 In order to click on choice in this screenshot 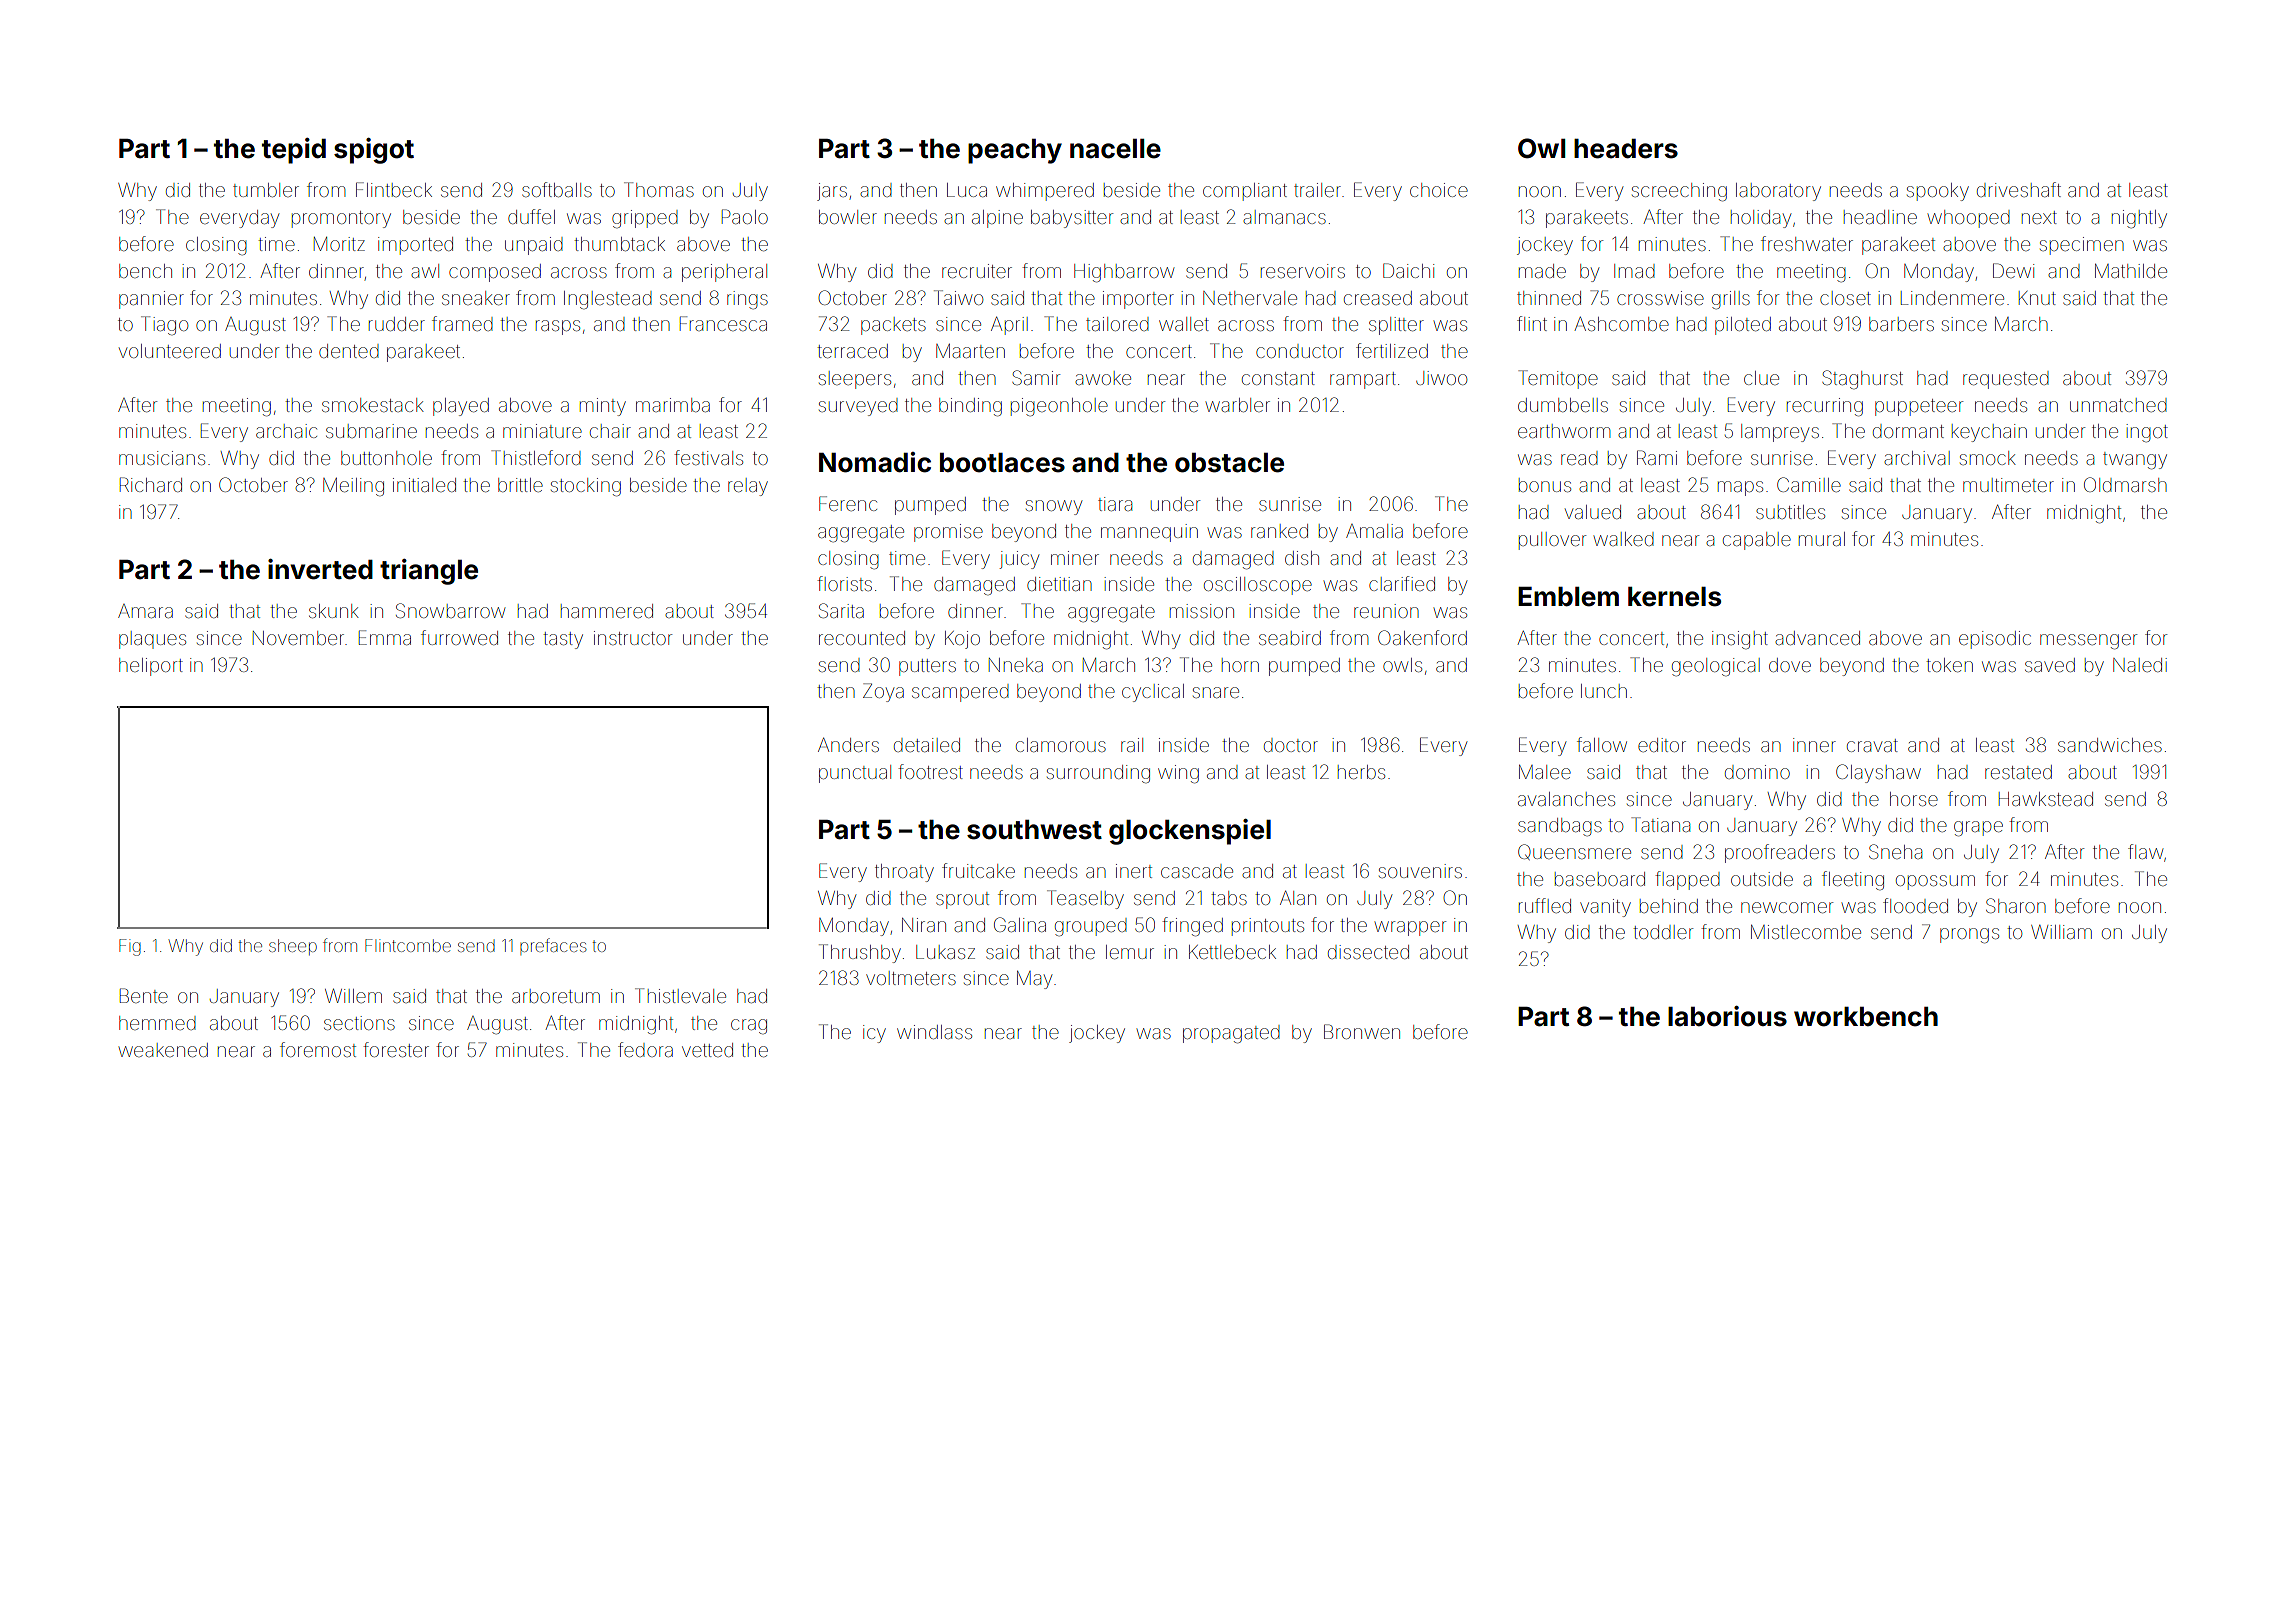, I will do `click(1439, 190)`.
